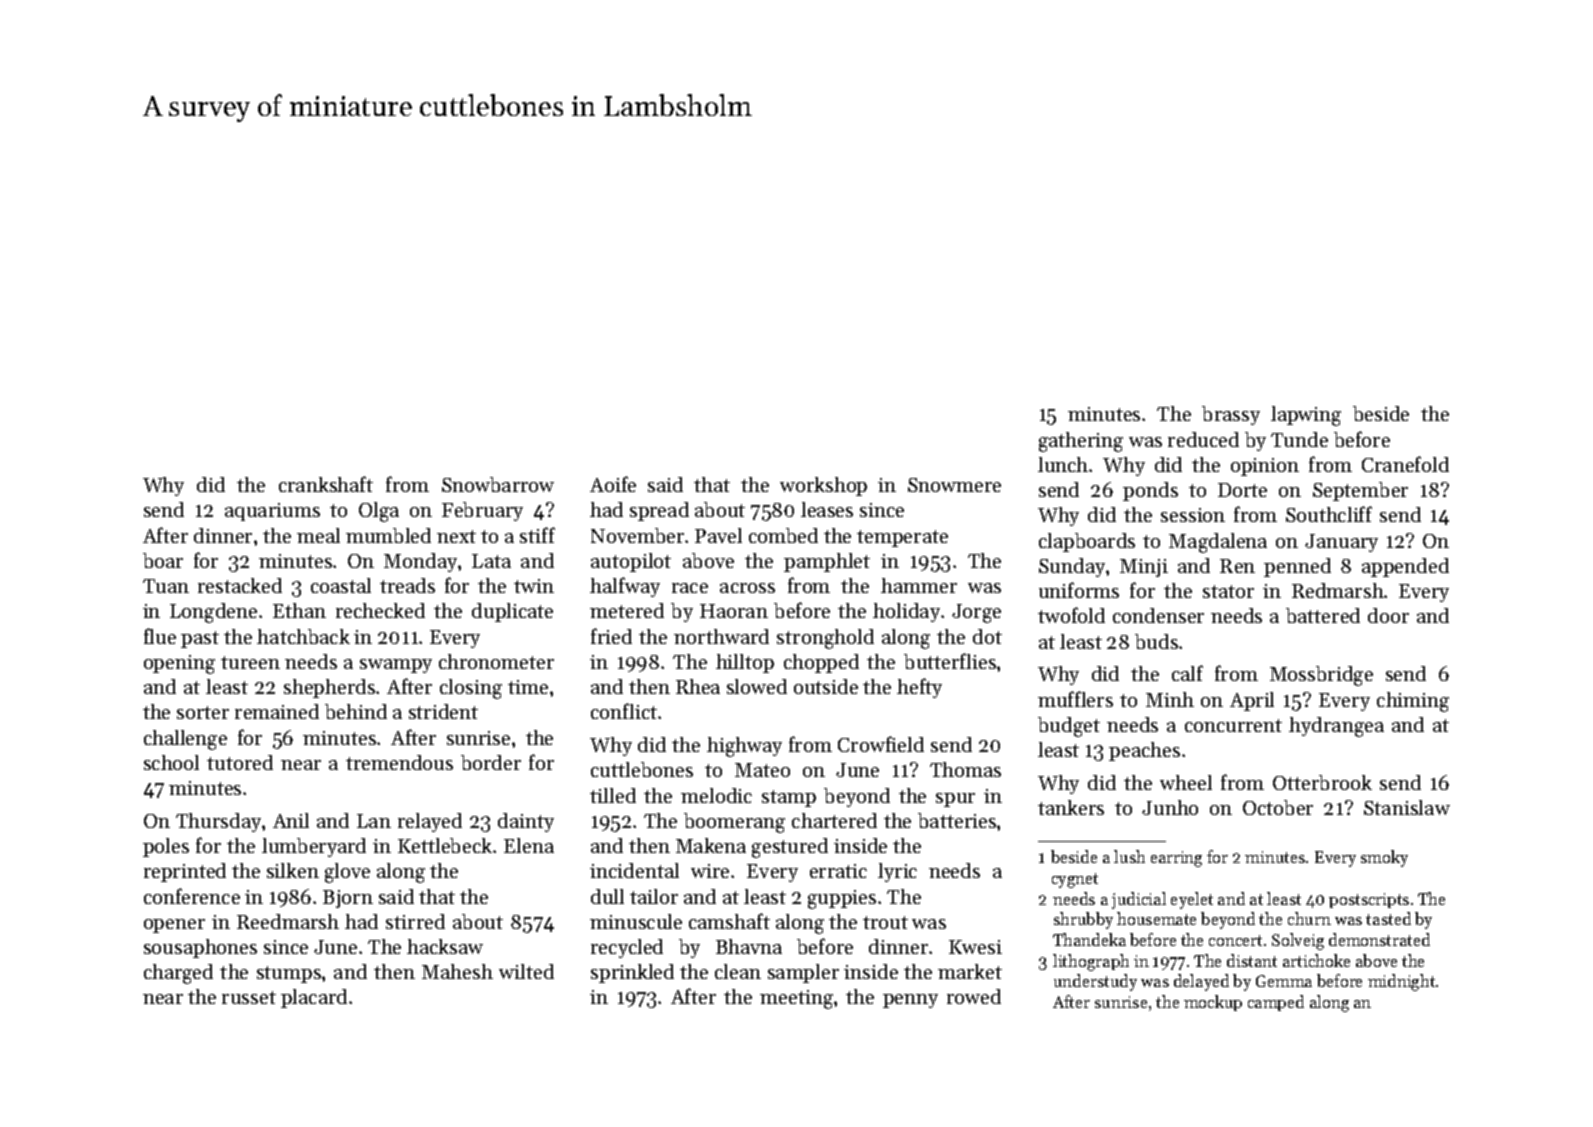 The width and height of the screenshot is (1593, 1127). What do you see at coordinates (902, 538) in the screenshot?
I see `temperate` at bounding box center [902, 538].
